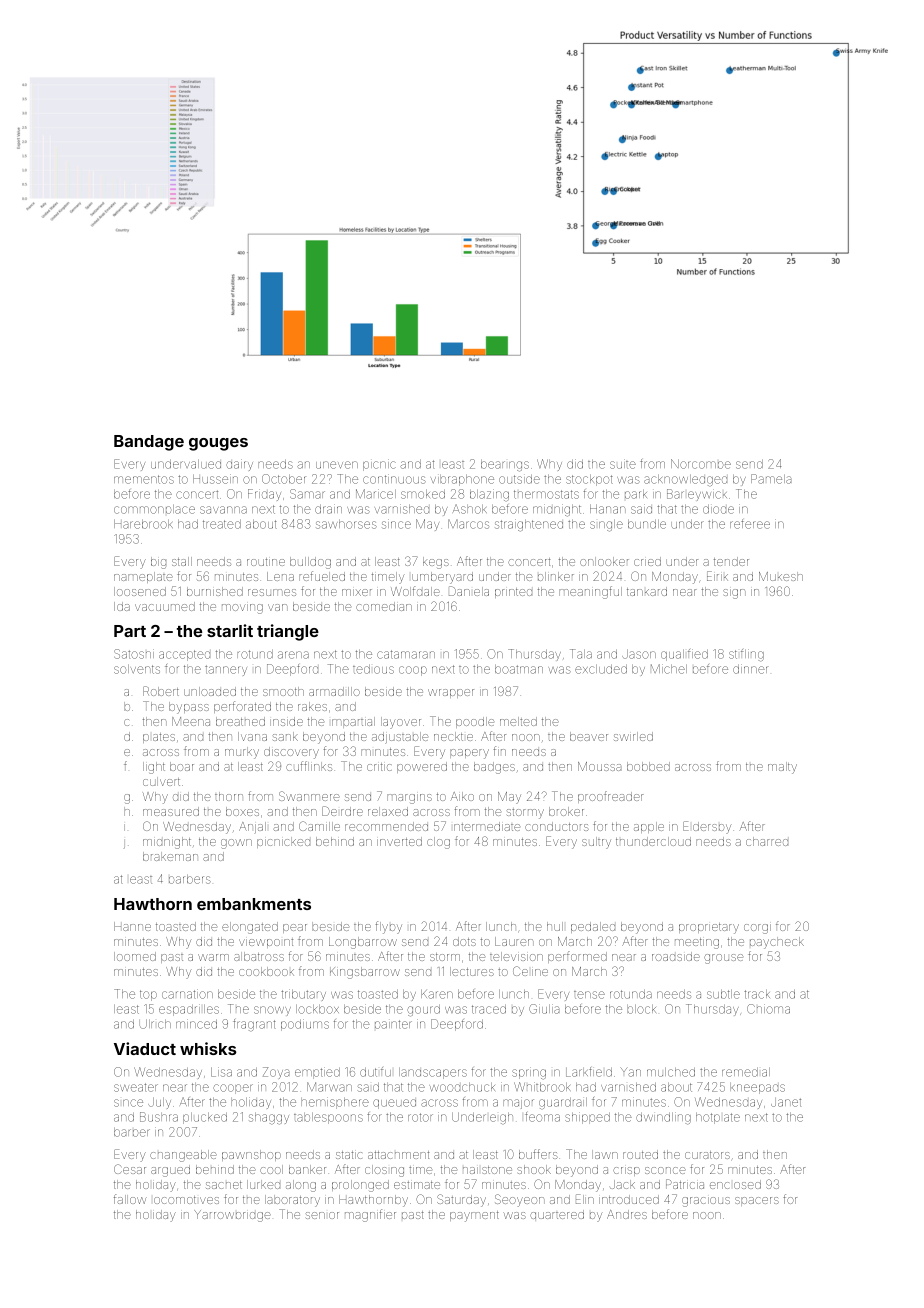 The width and height of the screenshot is (924, 1308). What do you see at coordinates (232, 1216) in the screenshot?
I see `Yarrowbridge` at bounding box center [232, 1216].
